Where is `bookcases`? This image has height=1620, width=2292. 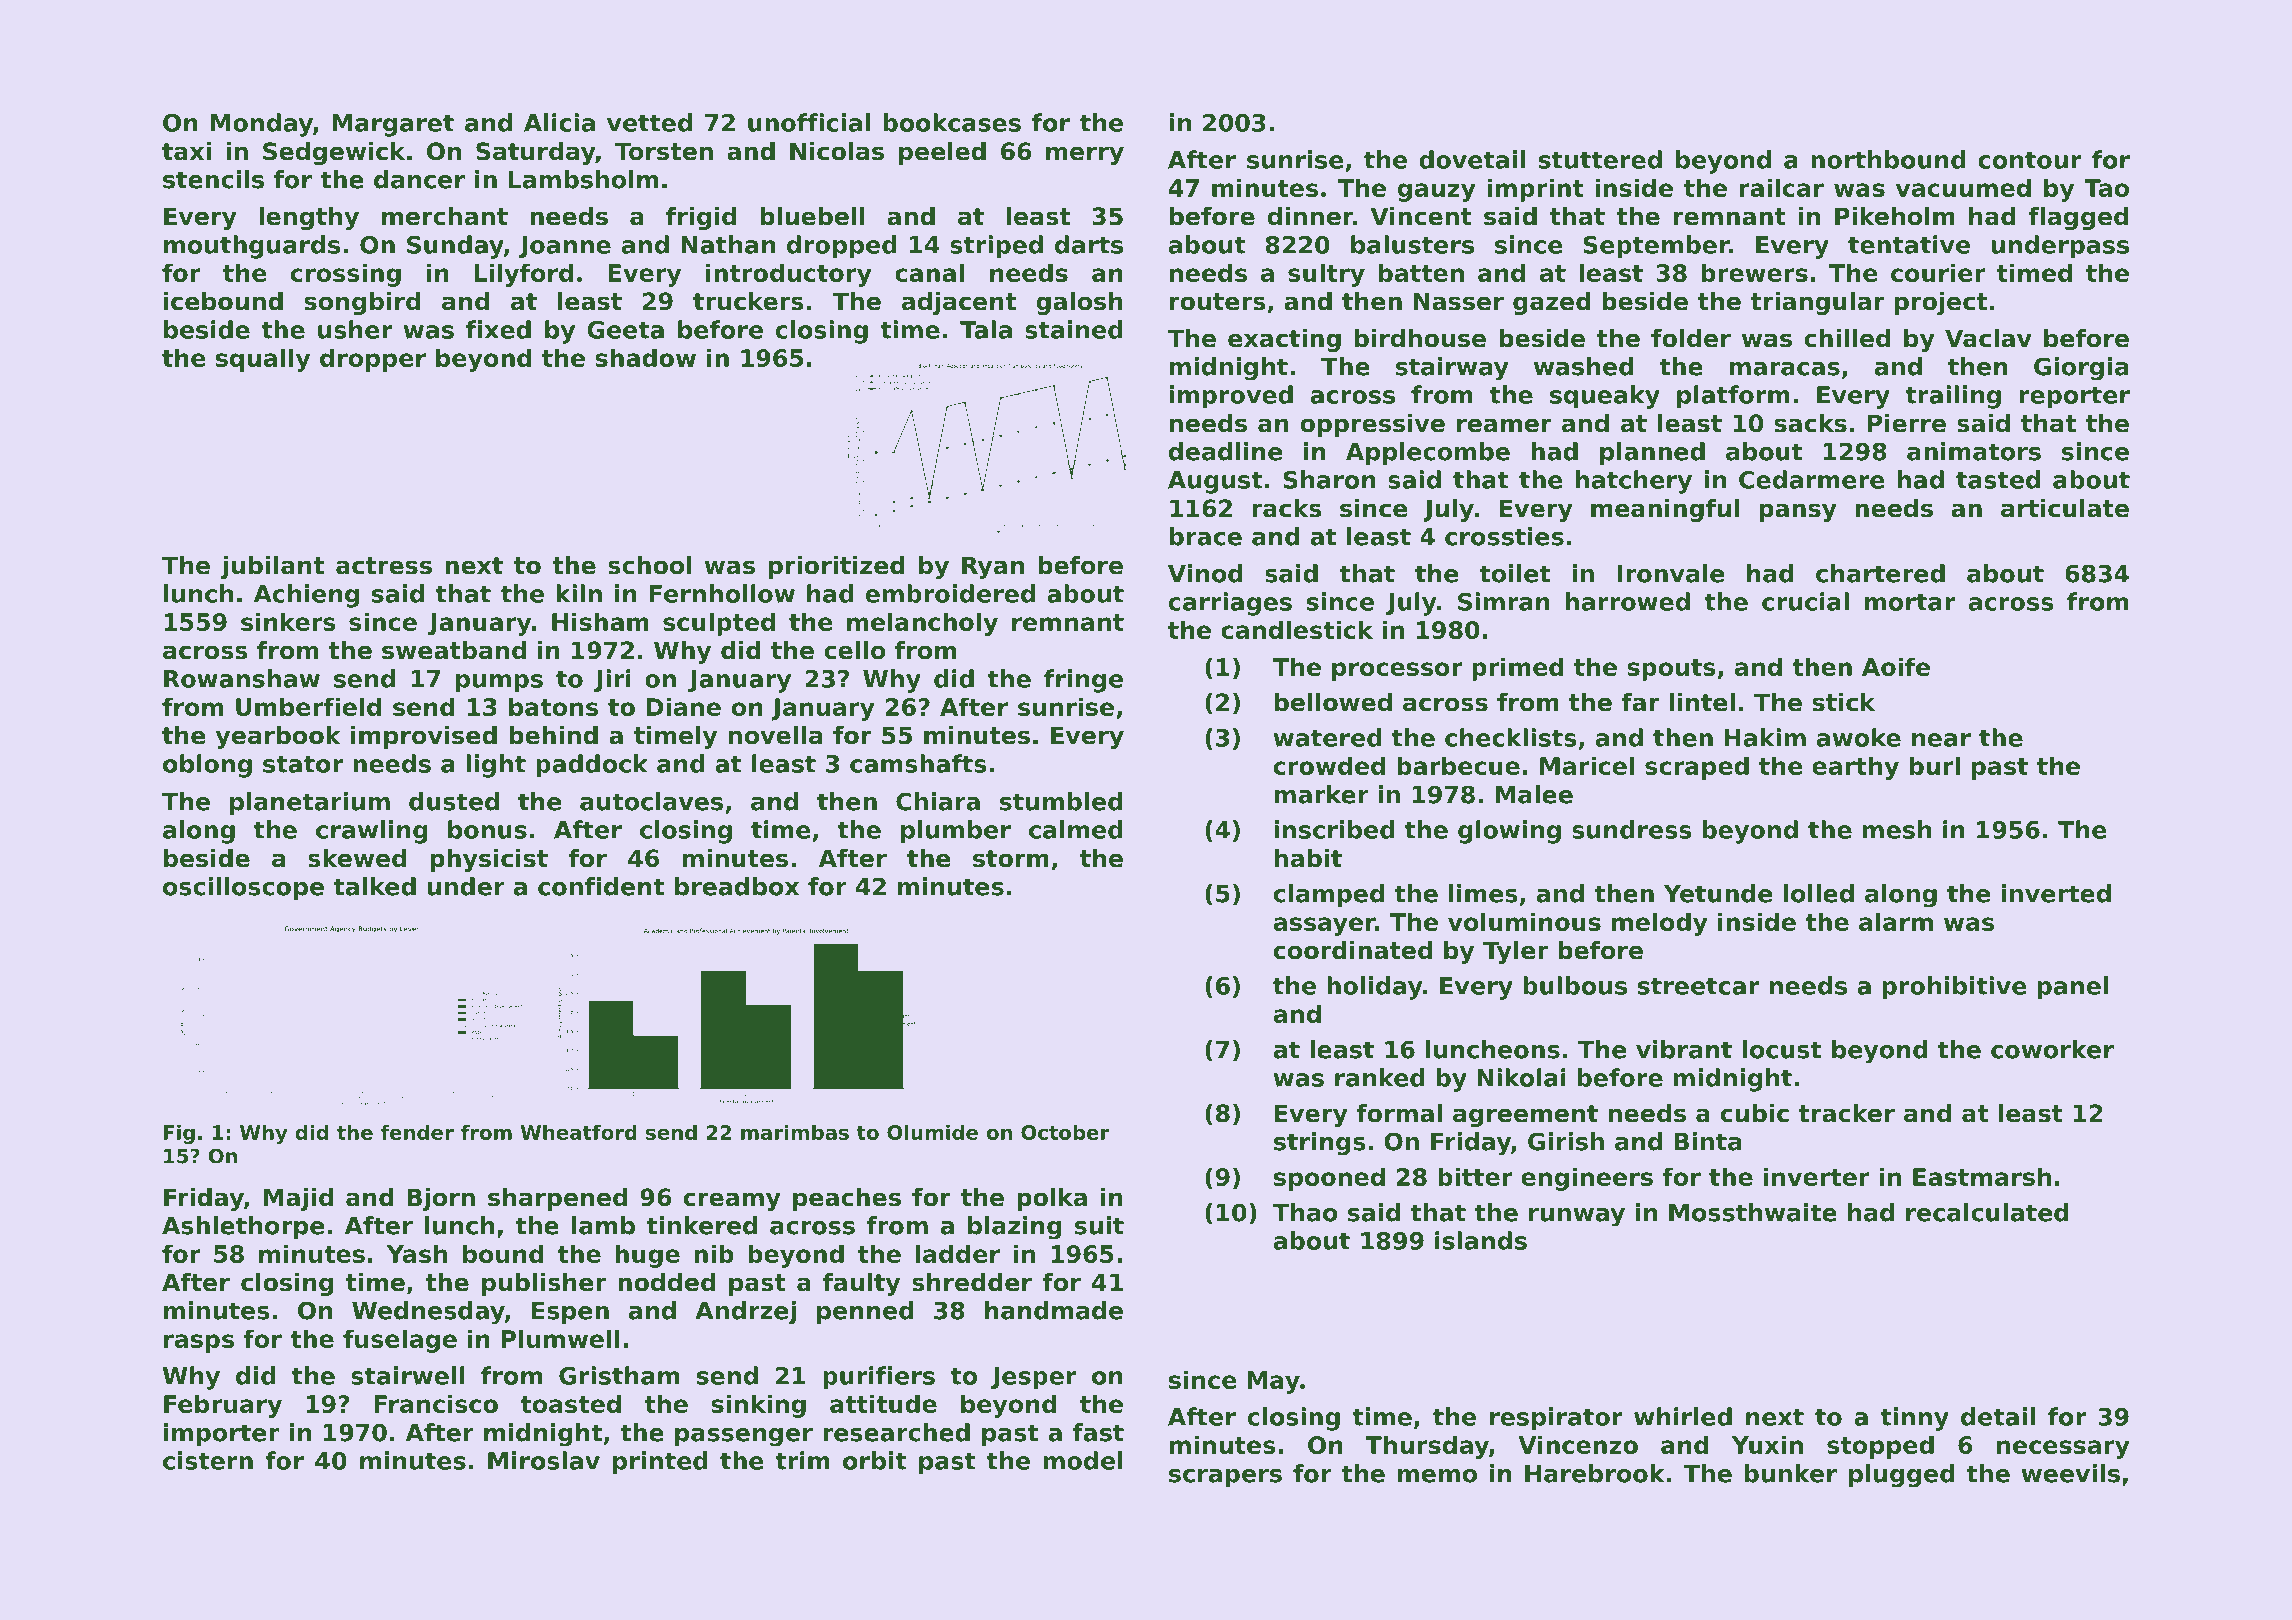
bookcases is located at coordinates (952, 122).
